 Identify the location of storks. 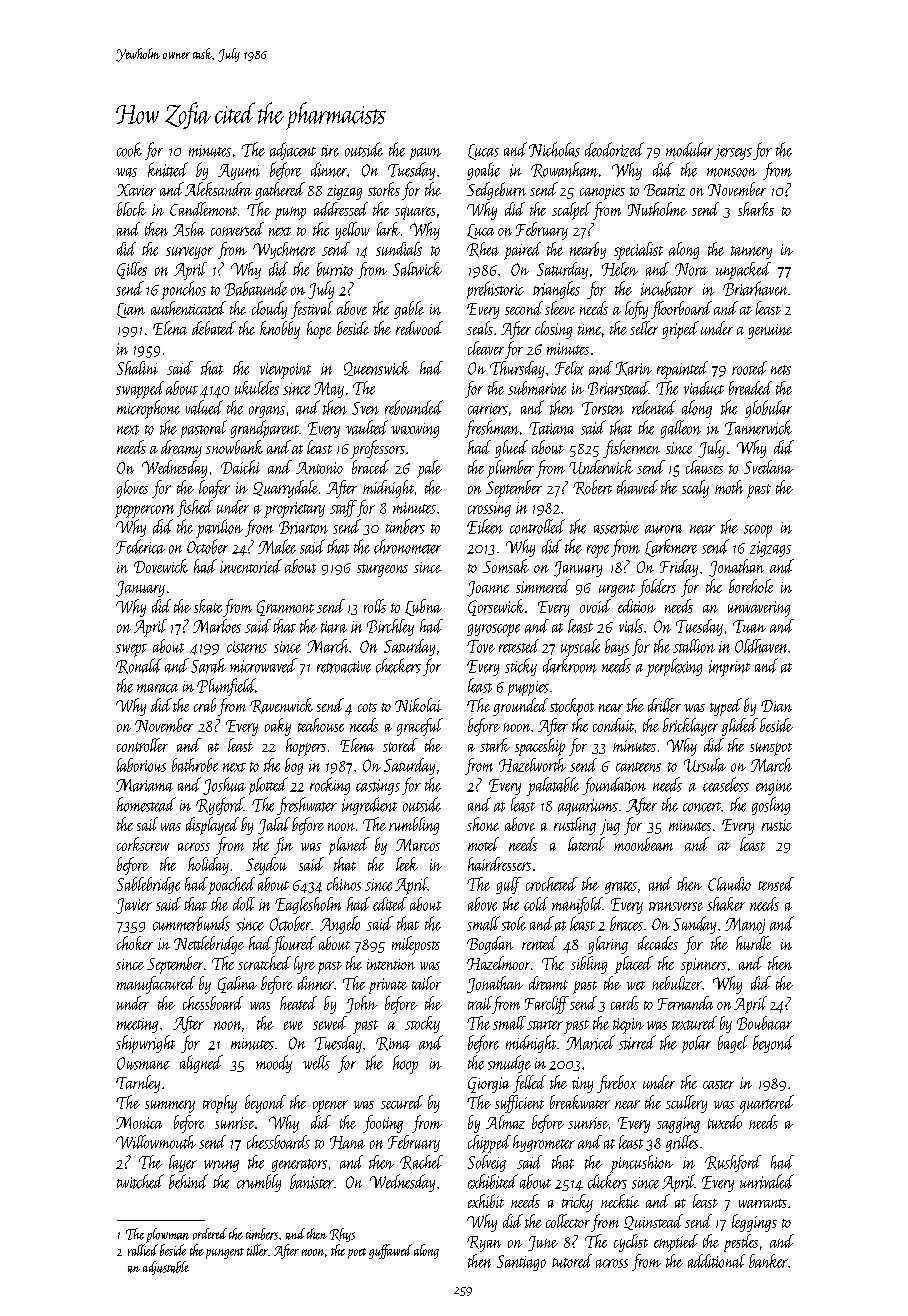
(384, 189).
